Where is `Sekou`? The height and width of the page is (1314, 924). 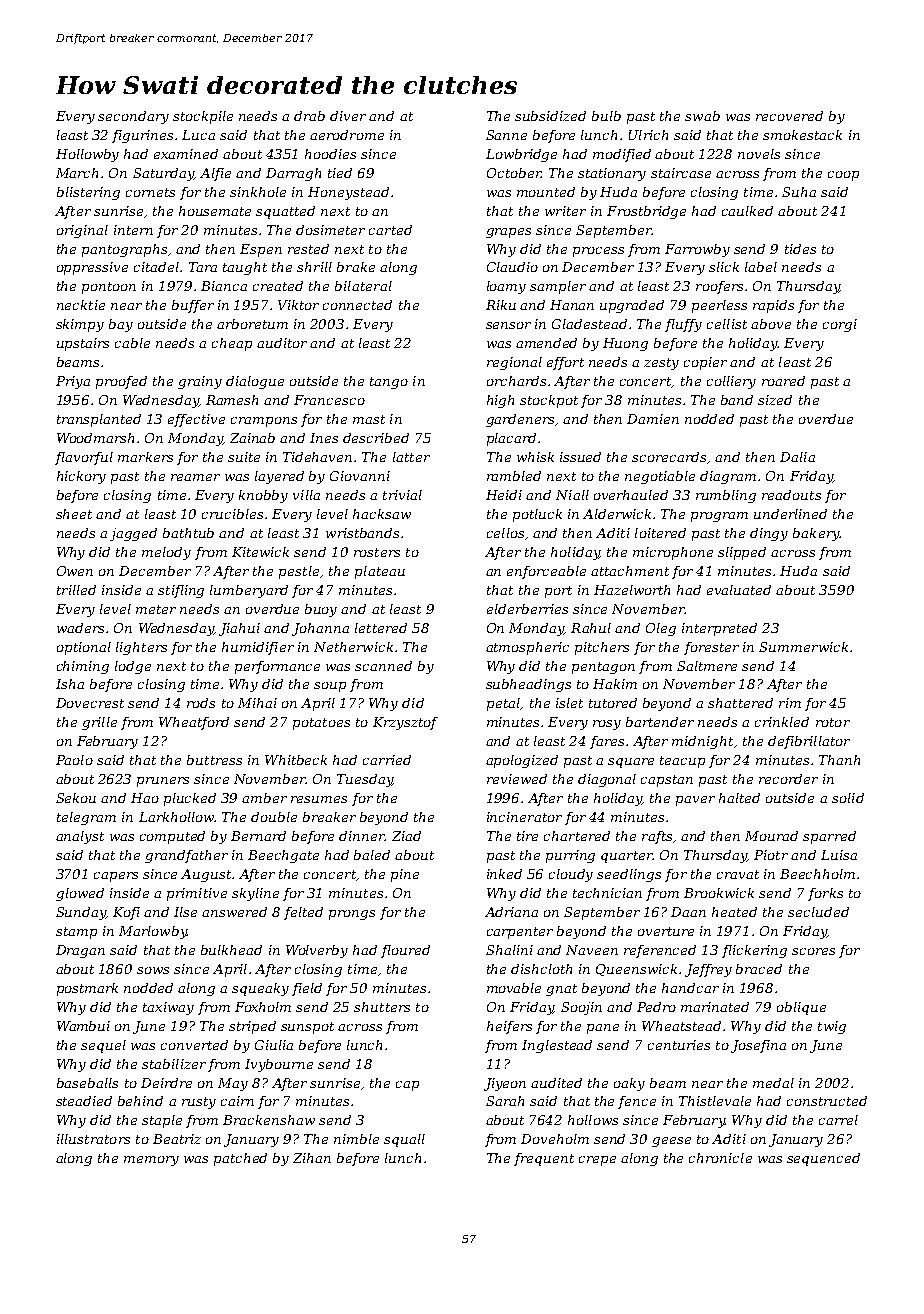
Sekou is located at coordinates (76, 798).
